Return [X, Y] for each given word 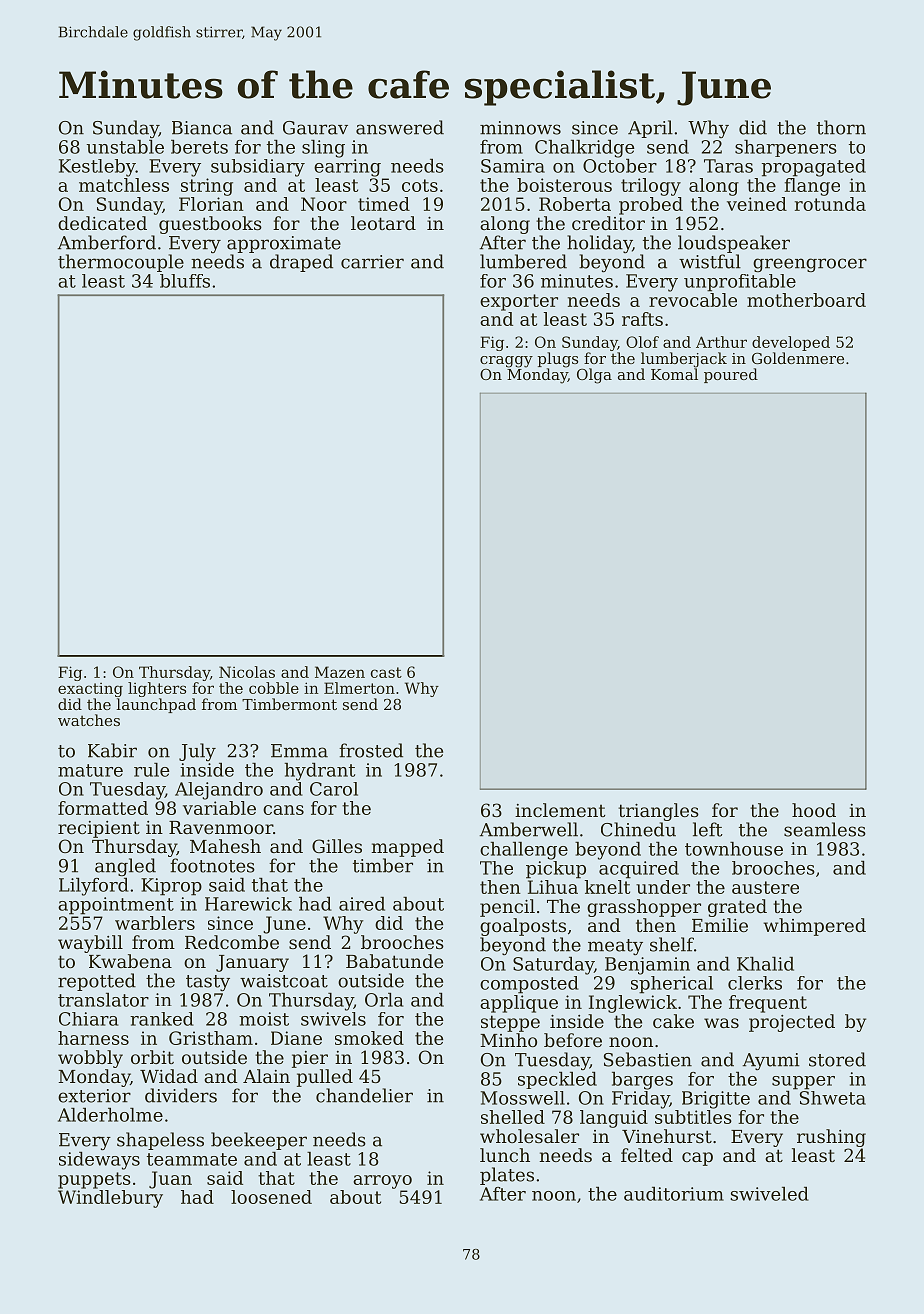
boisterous [564, 185]
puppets [94, 1180]
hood [814, 810]
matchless [124, 185]
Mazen [340, 672]
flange [812, 187]
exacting [90, 690]
